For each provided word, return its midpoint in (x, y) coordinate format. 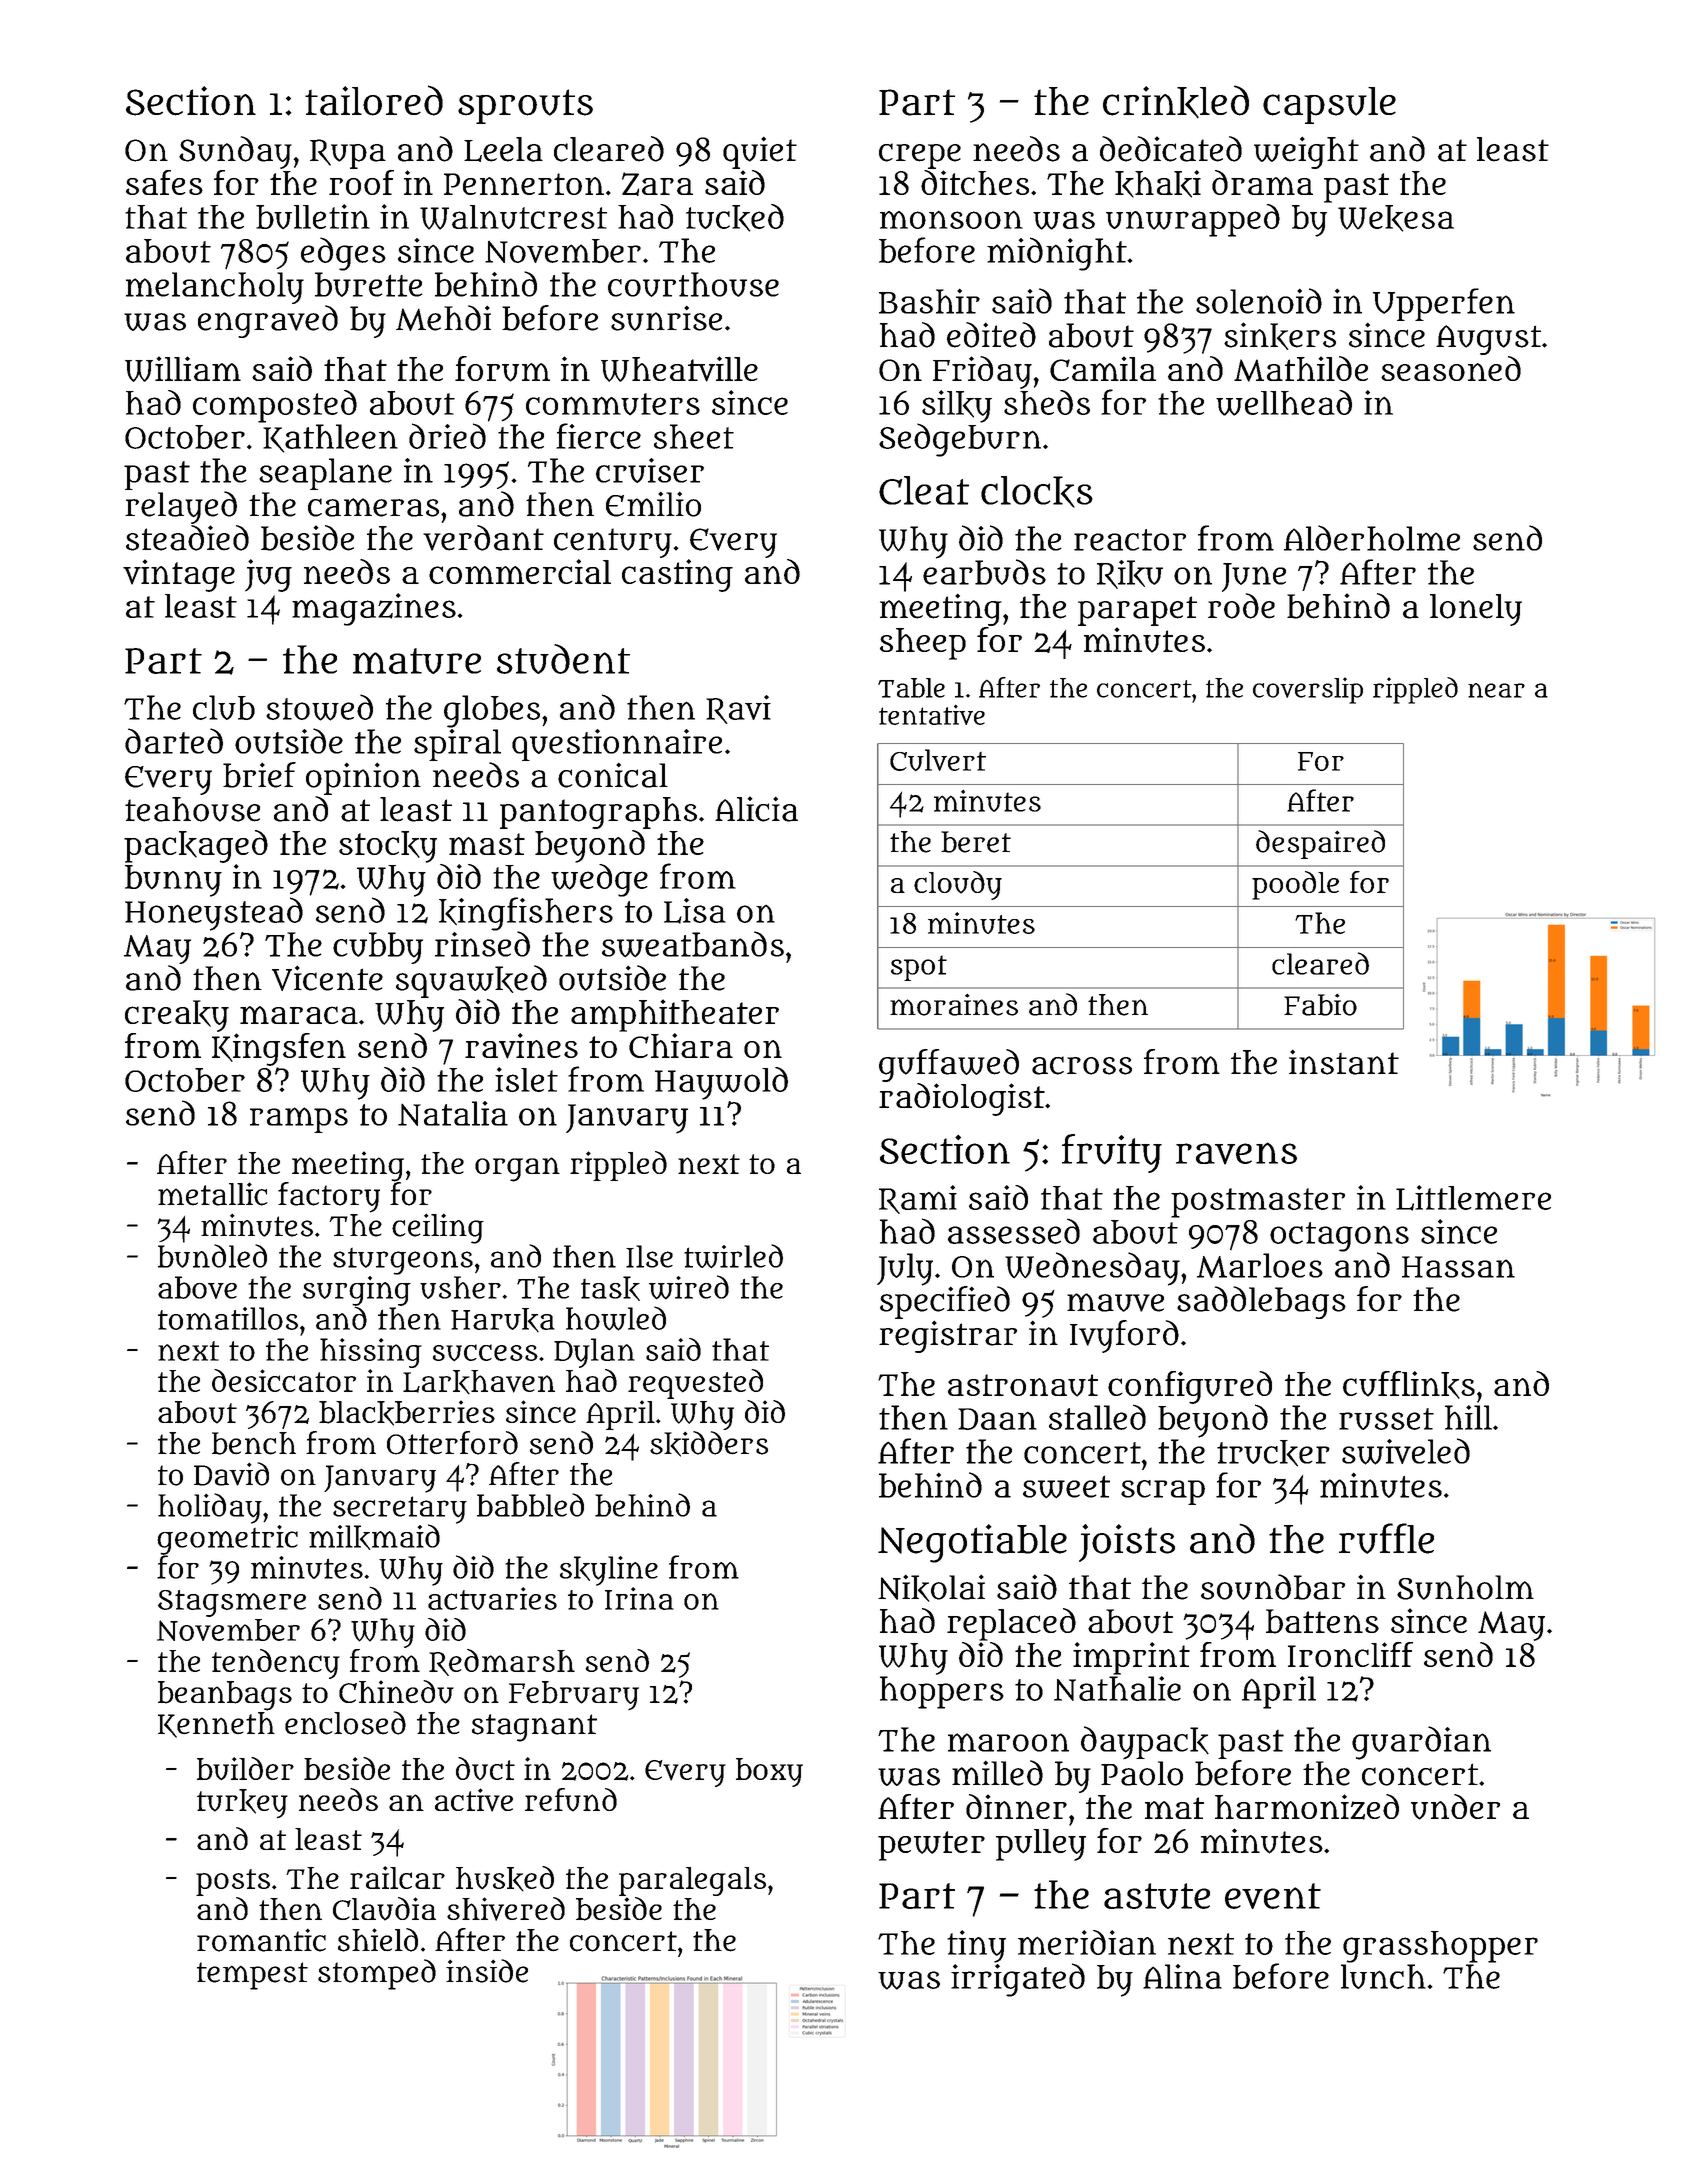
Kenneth (216, 1725)
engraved (268, 321)
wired (689, 1287)
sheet (694, 436)
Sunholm (1465, 1587)
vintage (179, 575)
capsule (1329, 105)
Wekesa (1396, 218)
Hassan (1458, 1267)
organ (517, 1169)
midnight (1057, 254)
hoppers (942, 1692)
